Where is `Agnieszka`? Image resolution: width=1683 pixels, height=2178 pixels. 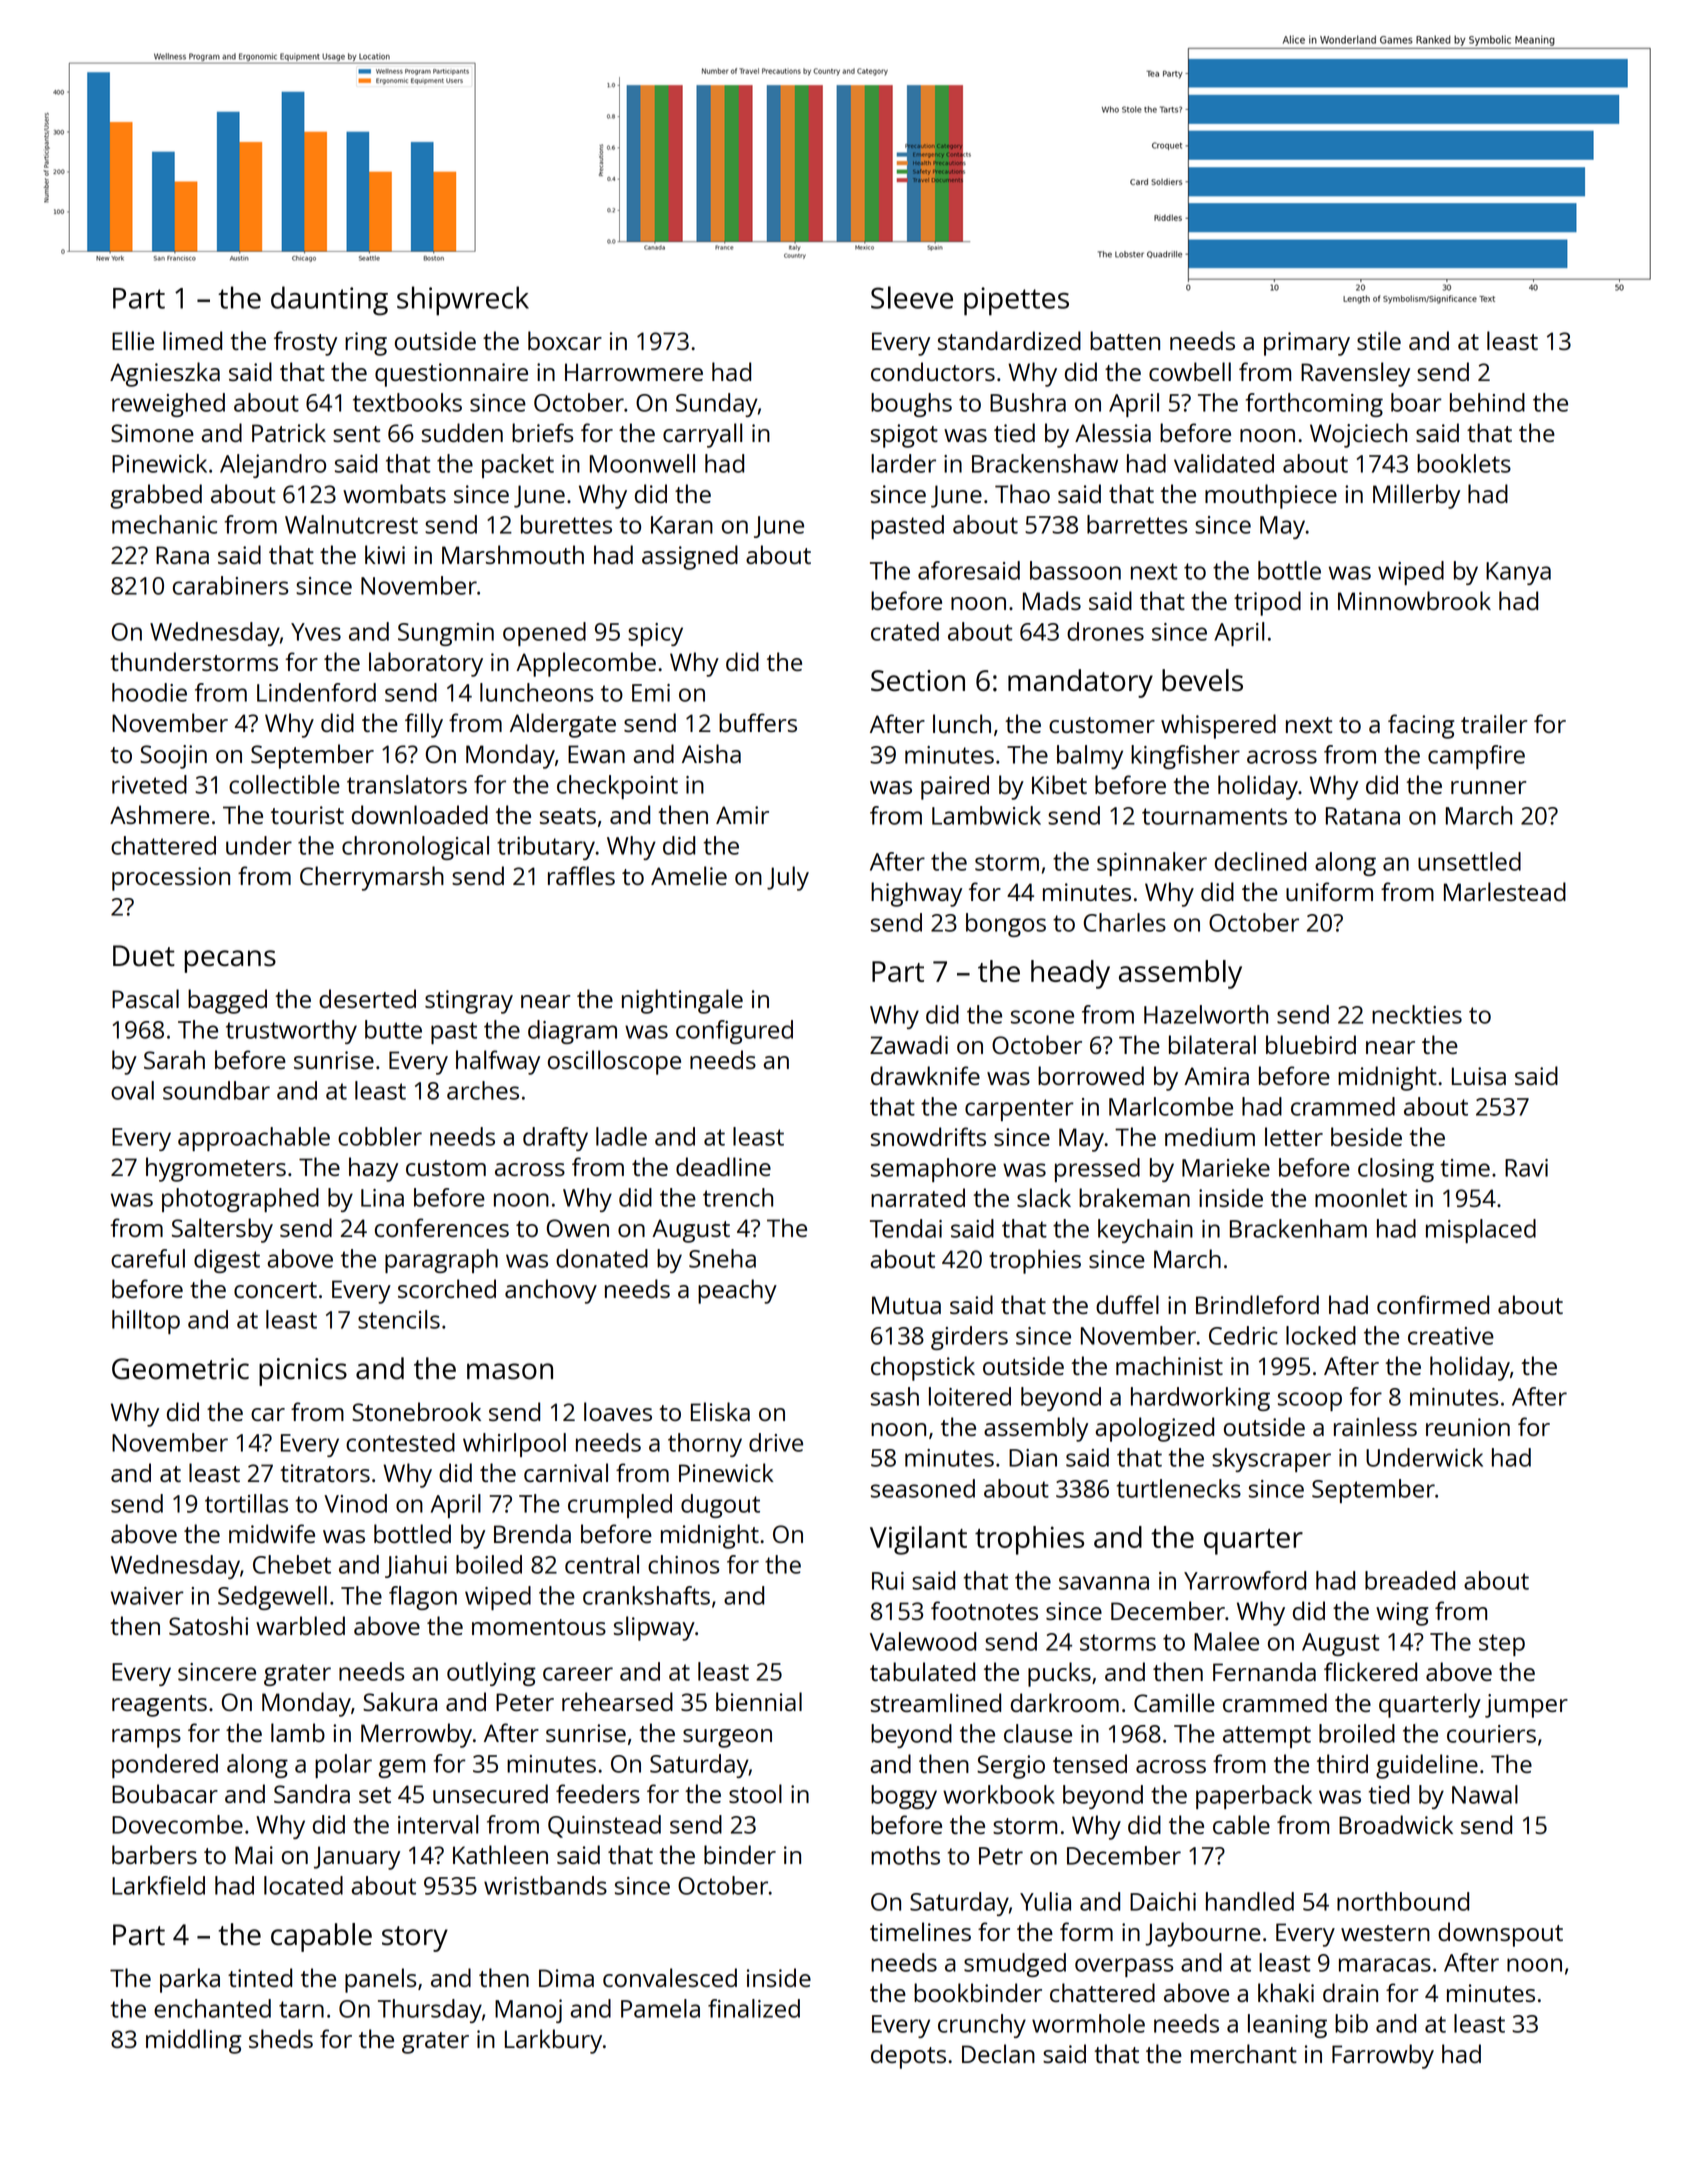 Agnieszka is located at coordinates (165, 374).
